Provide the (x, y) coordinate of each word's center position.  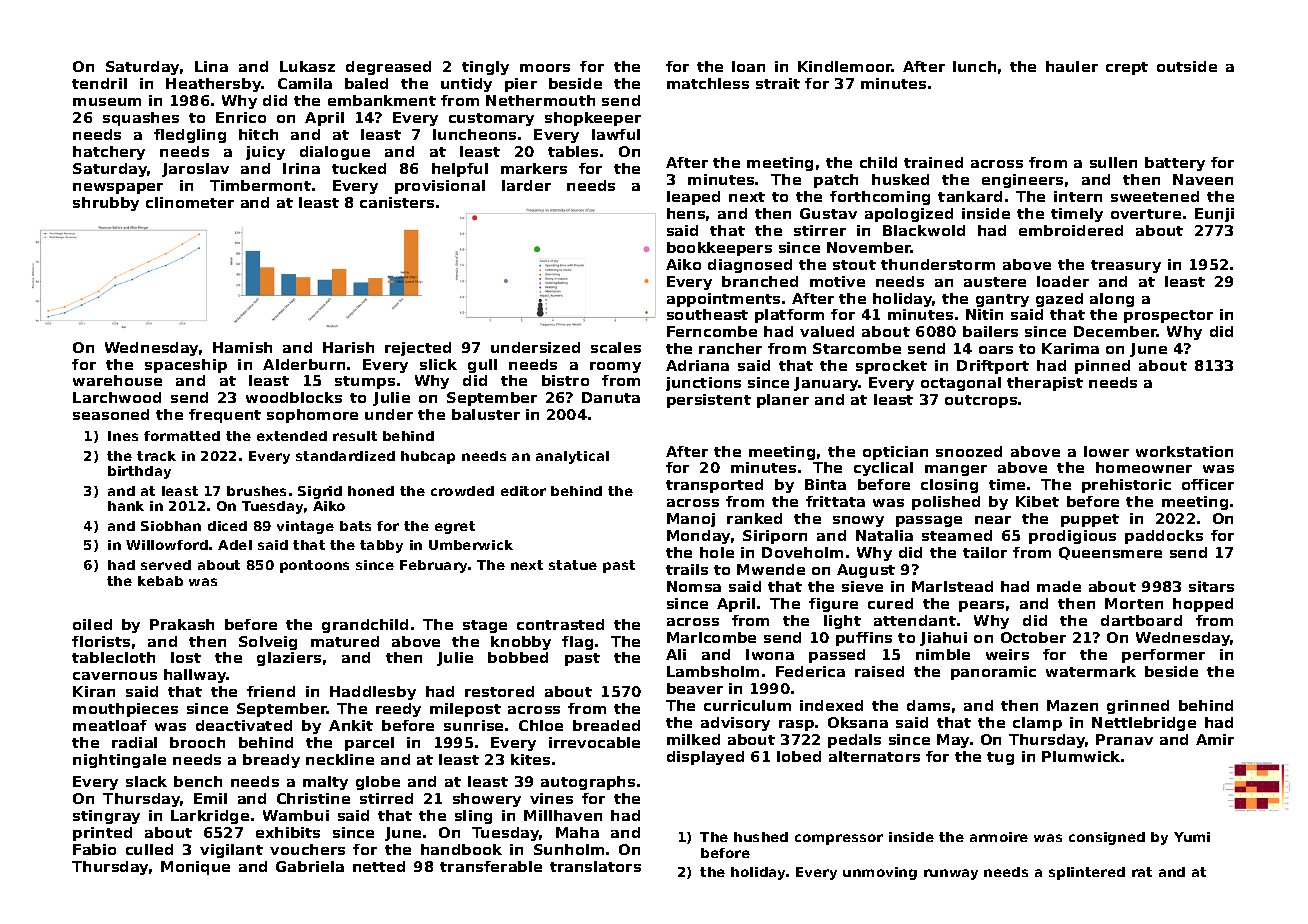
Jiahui (943, 639)
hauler (1072, 66)
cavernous (115, 676)
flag (577, 643)
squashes (141, 119)
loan (748, 66)
